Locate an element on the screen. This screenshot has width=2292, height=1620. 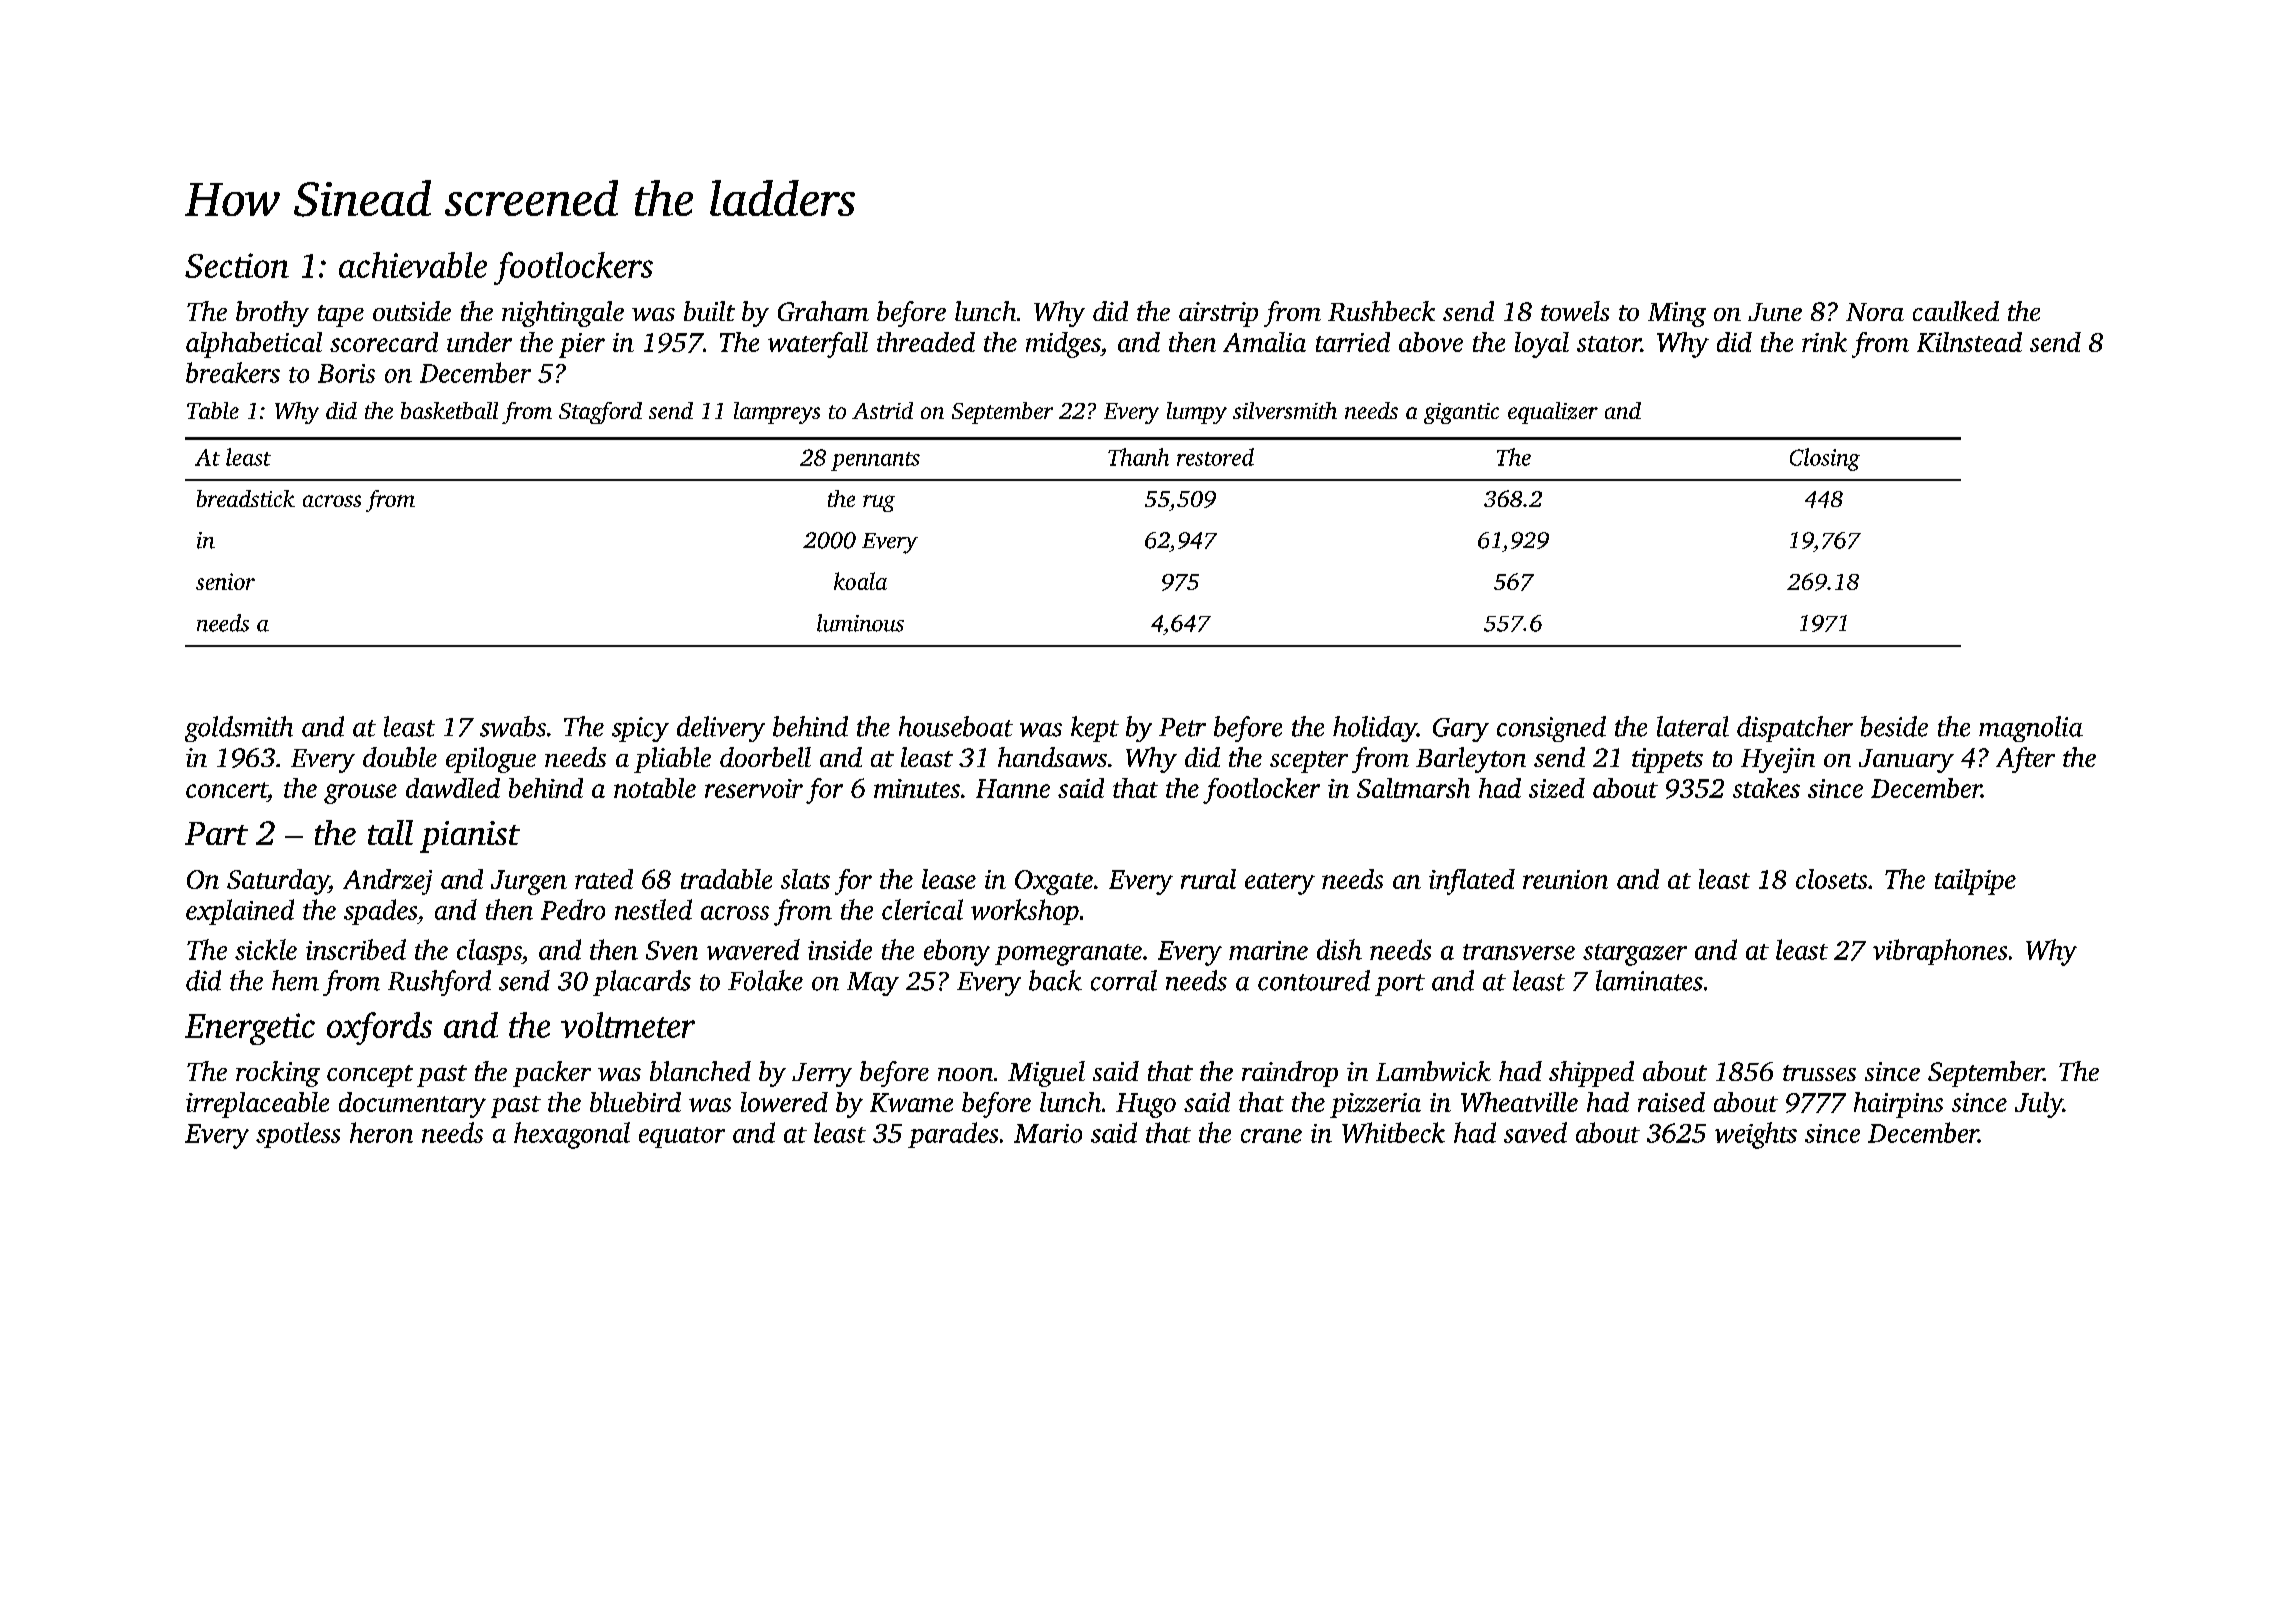
May is located at coordinates (873, 984).
